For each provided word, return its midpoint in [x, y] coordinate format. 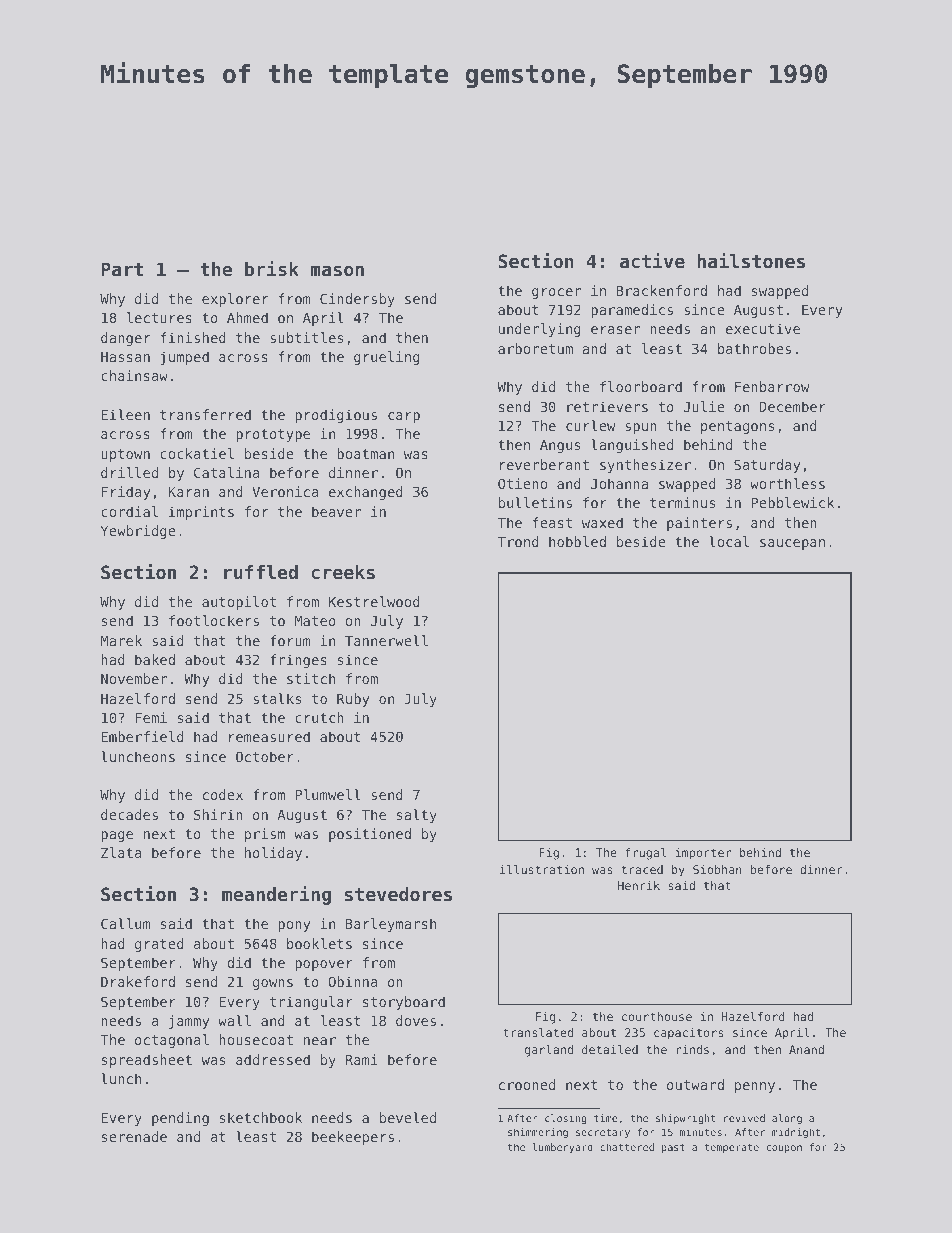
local [729, 541]
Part [122, 269]
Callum [126, 923]
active [652, 260]
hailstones [751, 260]
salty [417, 816]
